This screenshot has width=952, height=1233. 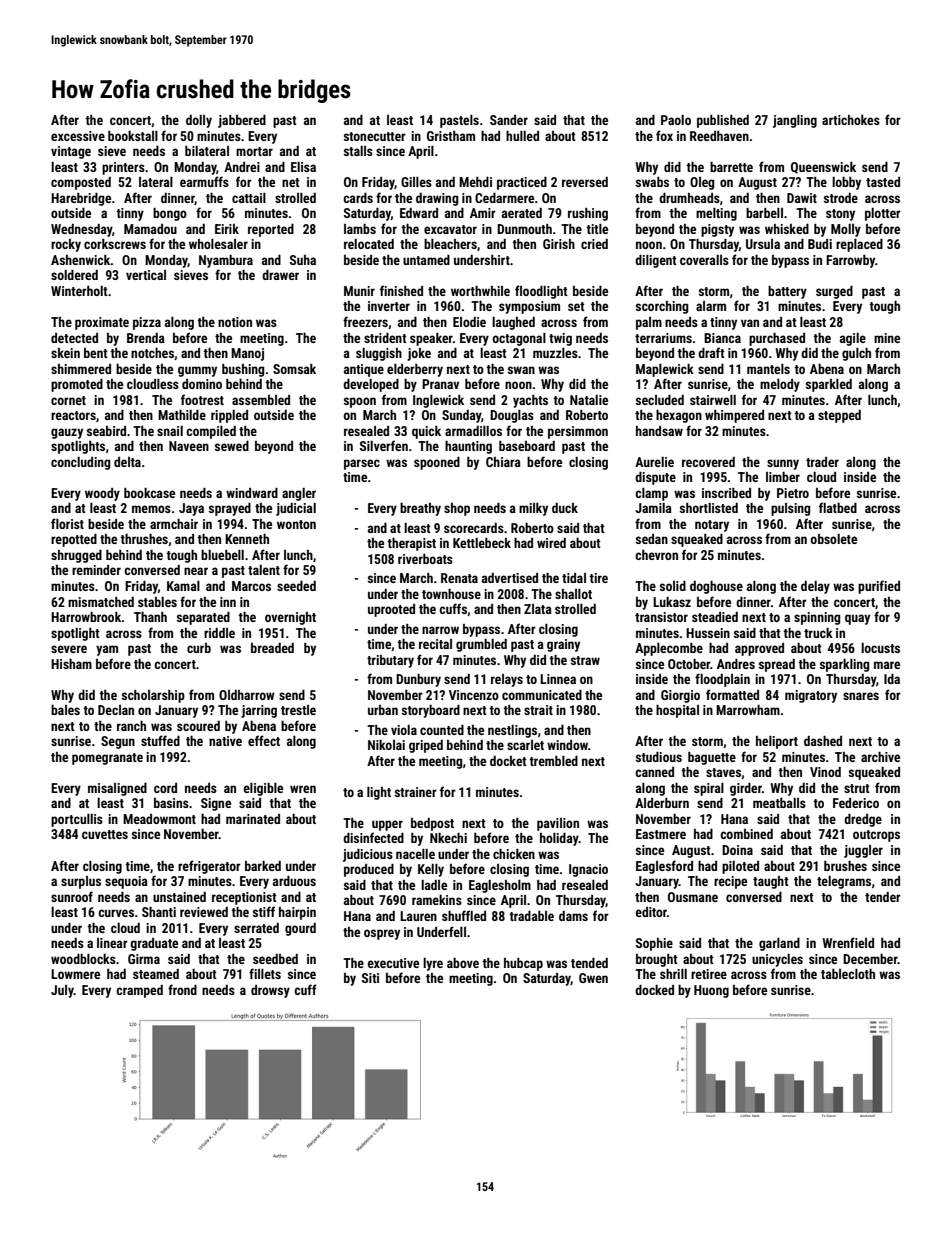 I want to click on Natalie, so click(x=589, y=400).
